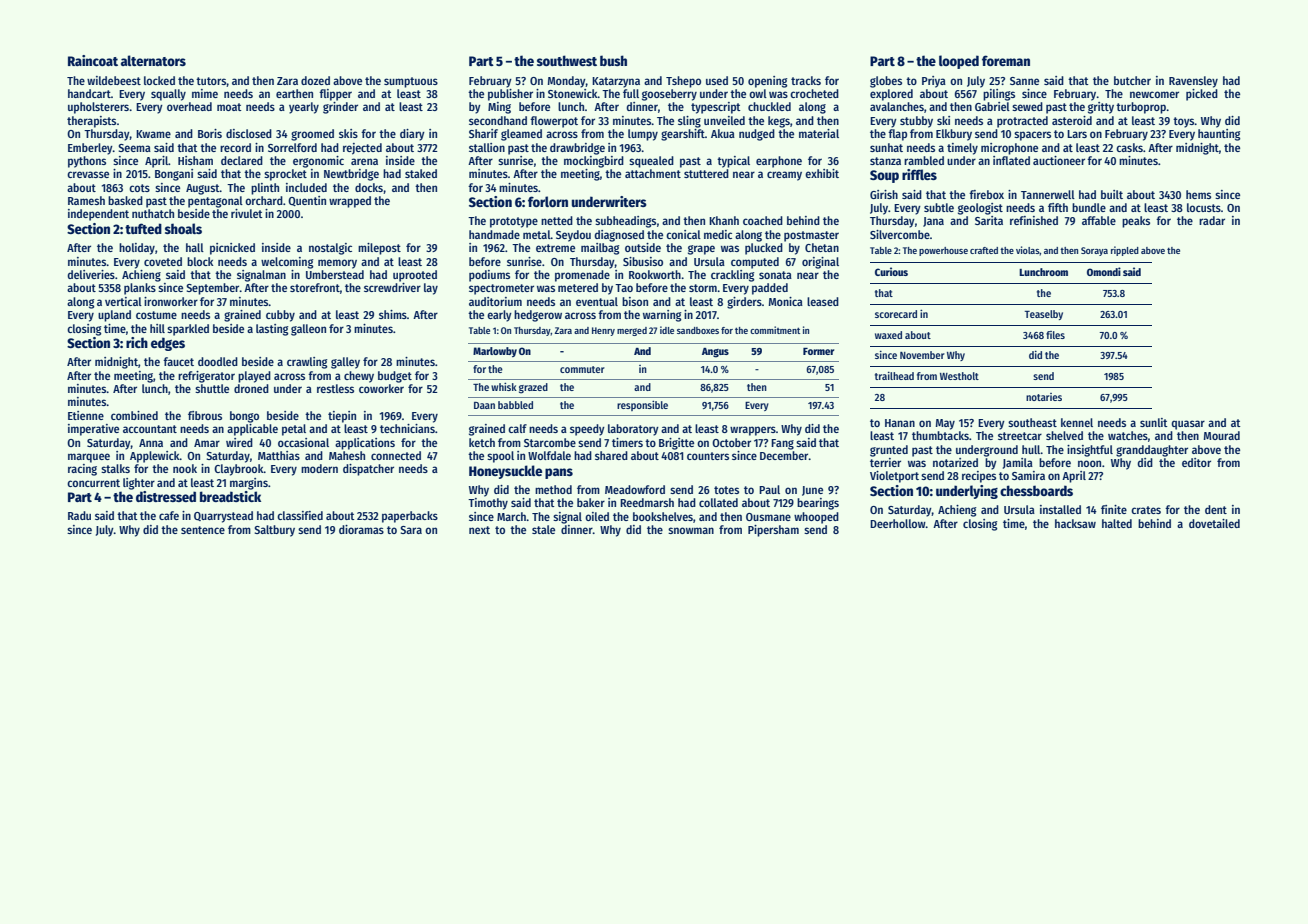  Describe the element at coordinates (806, 80) in the screenshot. I see `tracks` at that location.
